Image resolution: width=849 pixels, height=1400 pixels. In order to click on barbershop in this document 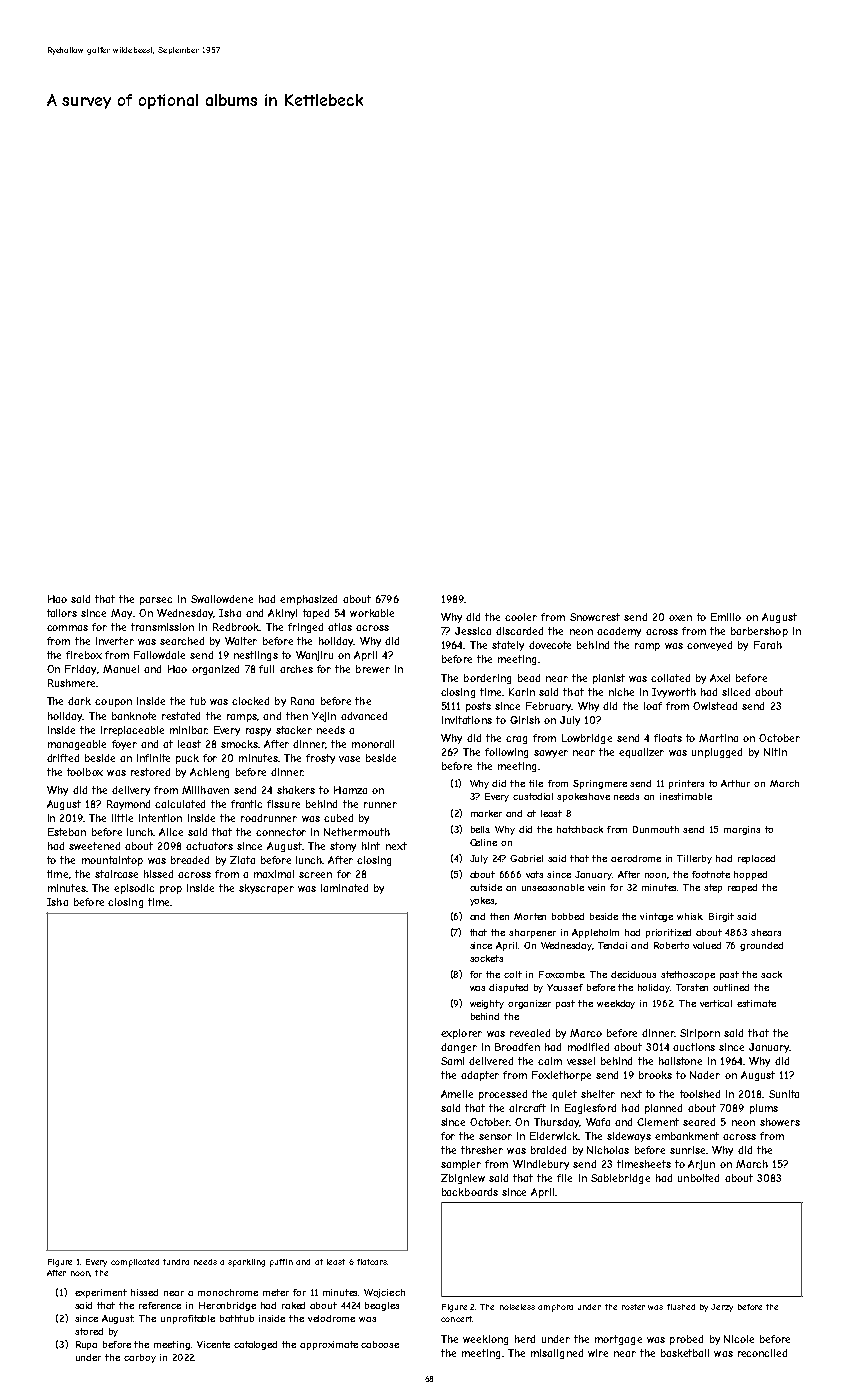, I will do `click(759, 632)`.
